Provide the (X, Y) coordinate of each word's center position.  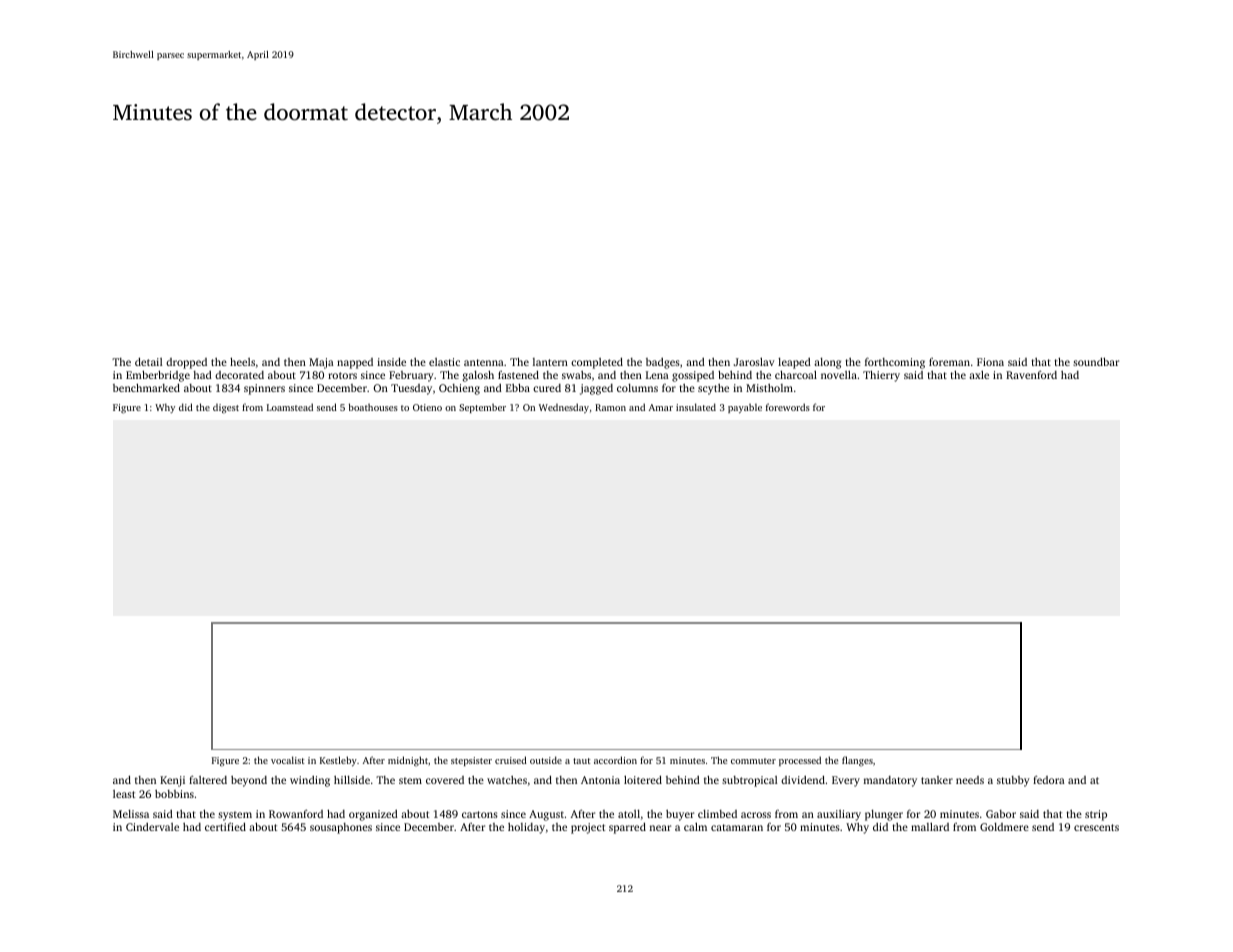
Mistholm (769, 388)
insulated (696, 407)
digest (226, 409)
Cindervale (152, 827)
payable (745, 408)
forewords (788, 407)
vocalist (287, 760)
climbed (717, 814)
